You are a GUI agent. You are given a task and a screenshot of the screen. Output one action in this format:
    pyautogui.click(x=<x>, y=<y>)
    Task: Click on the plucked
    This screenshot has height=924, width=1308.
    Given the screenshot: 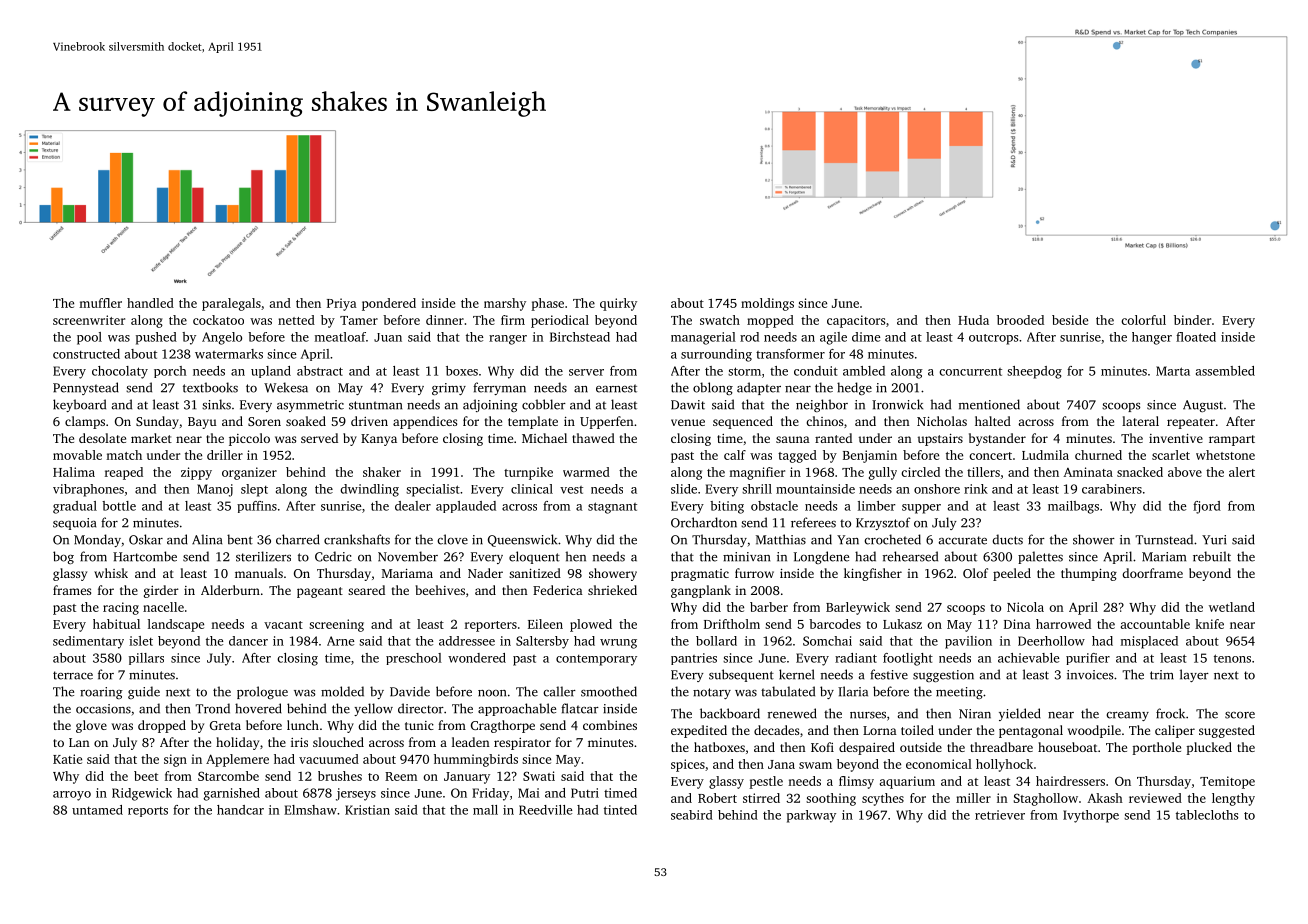 What is the action you would take?
    pyautogui.click(x=1209, y=748)
